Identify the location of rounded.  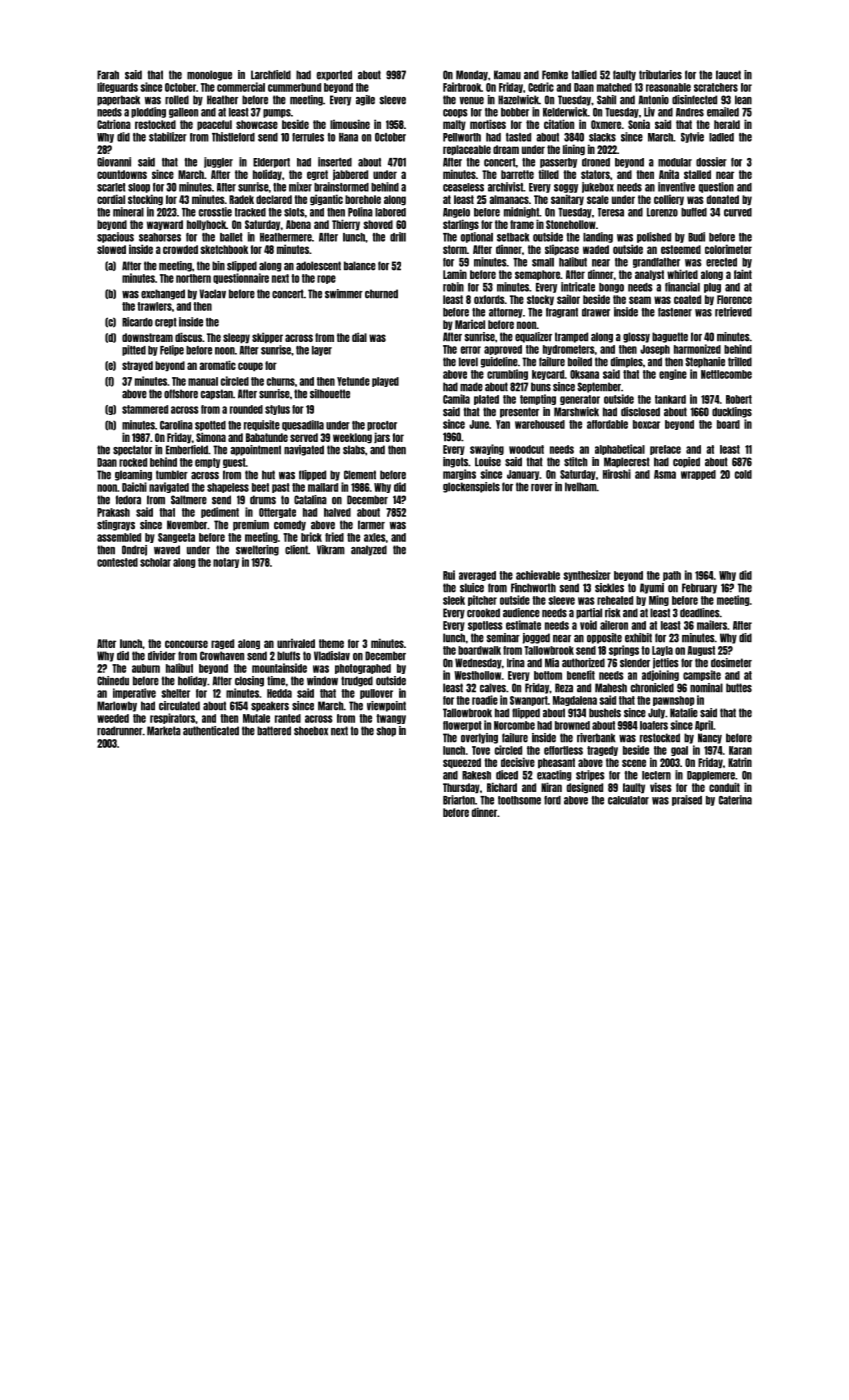
(246, 409).
